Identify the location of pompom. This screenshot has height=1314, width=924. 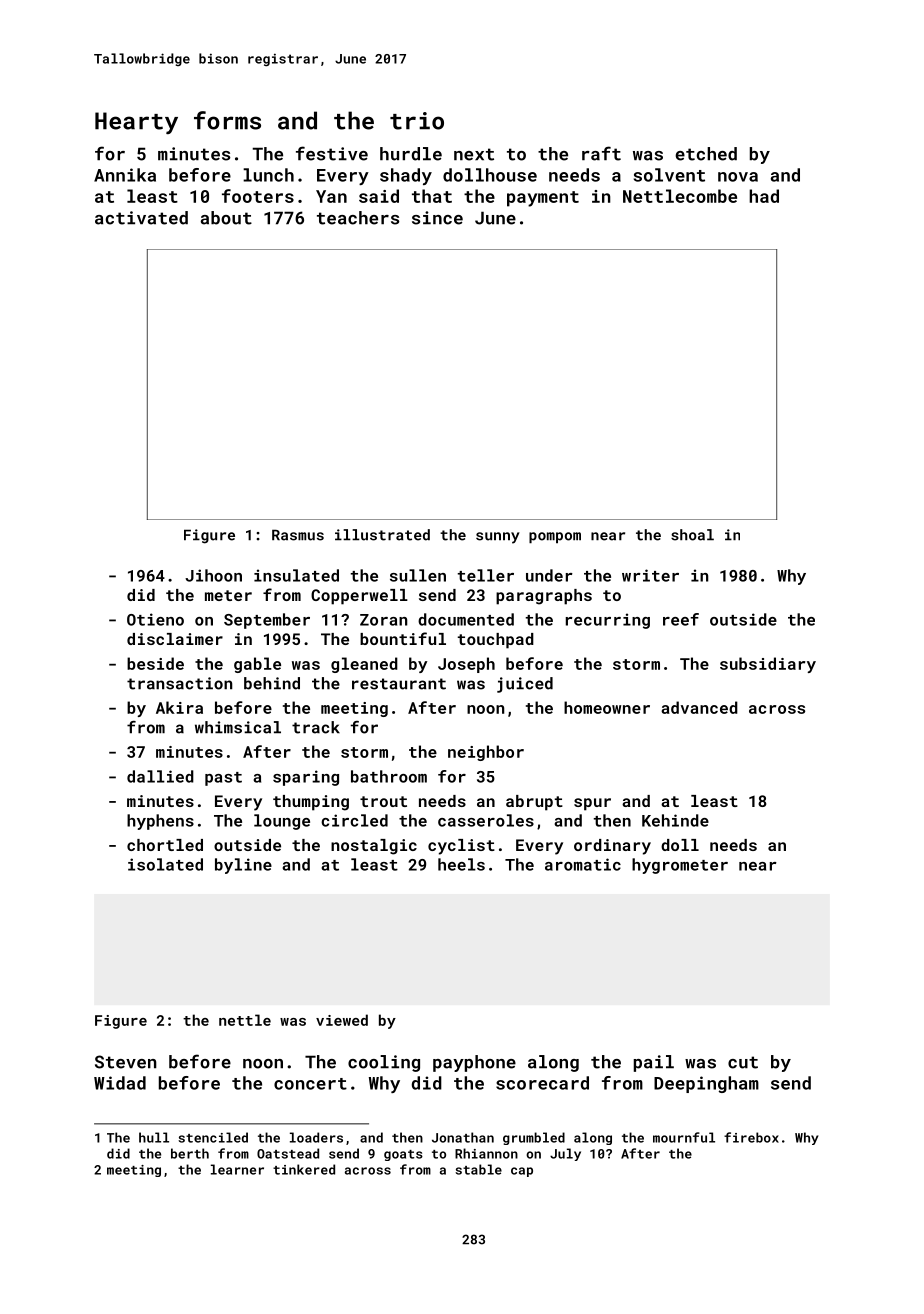
(555, 537).
